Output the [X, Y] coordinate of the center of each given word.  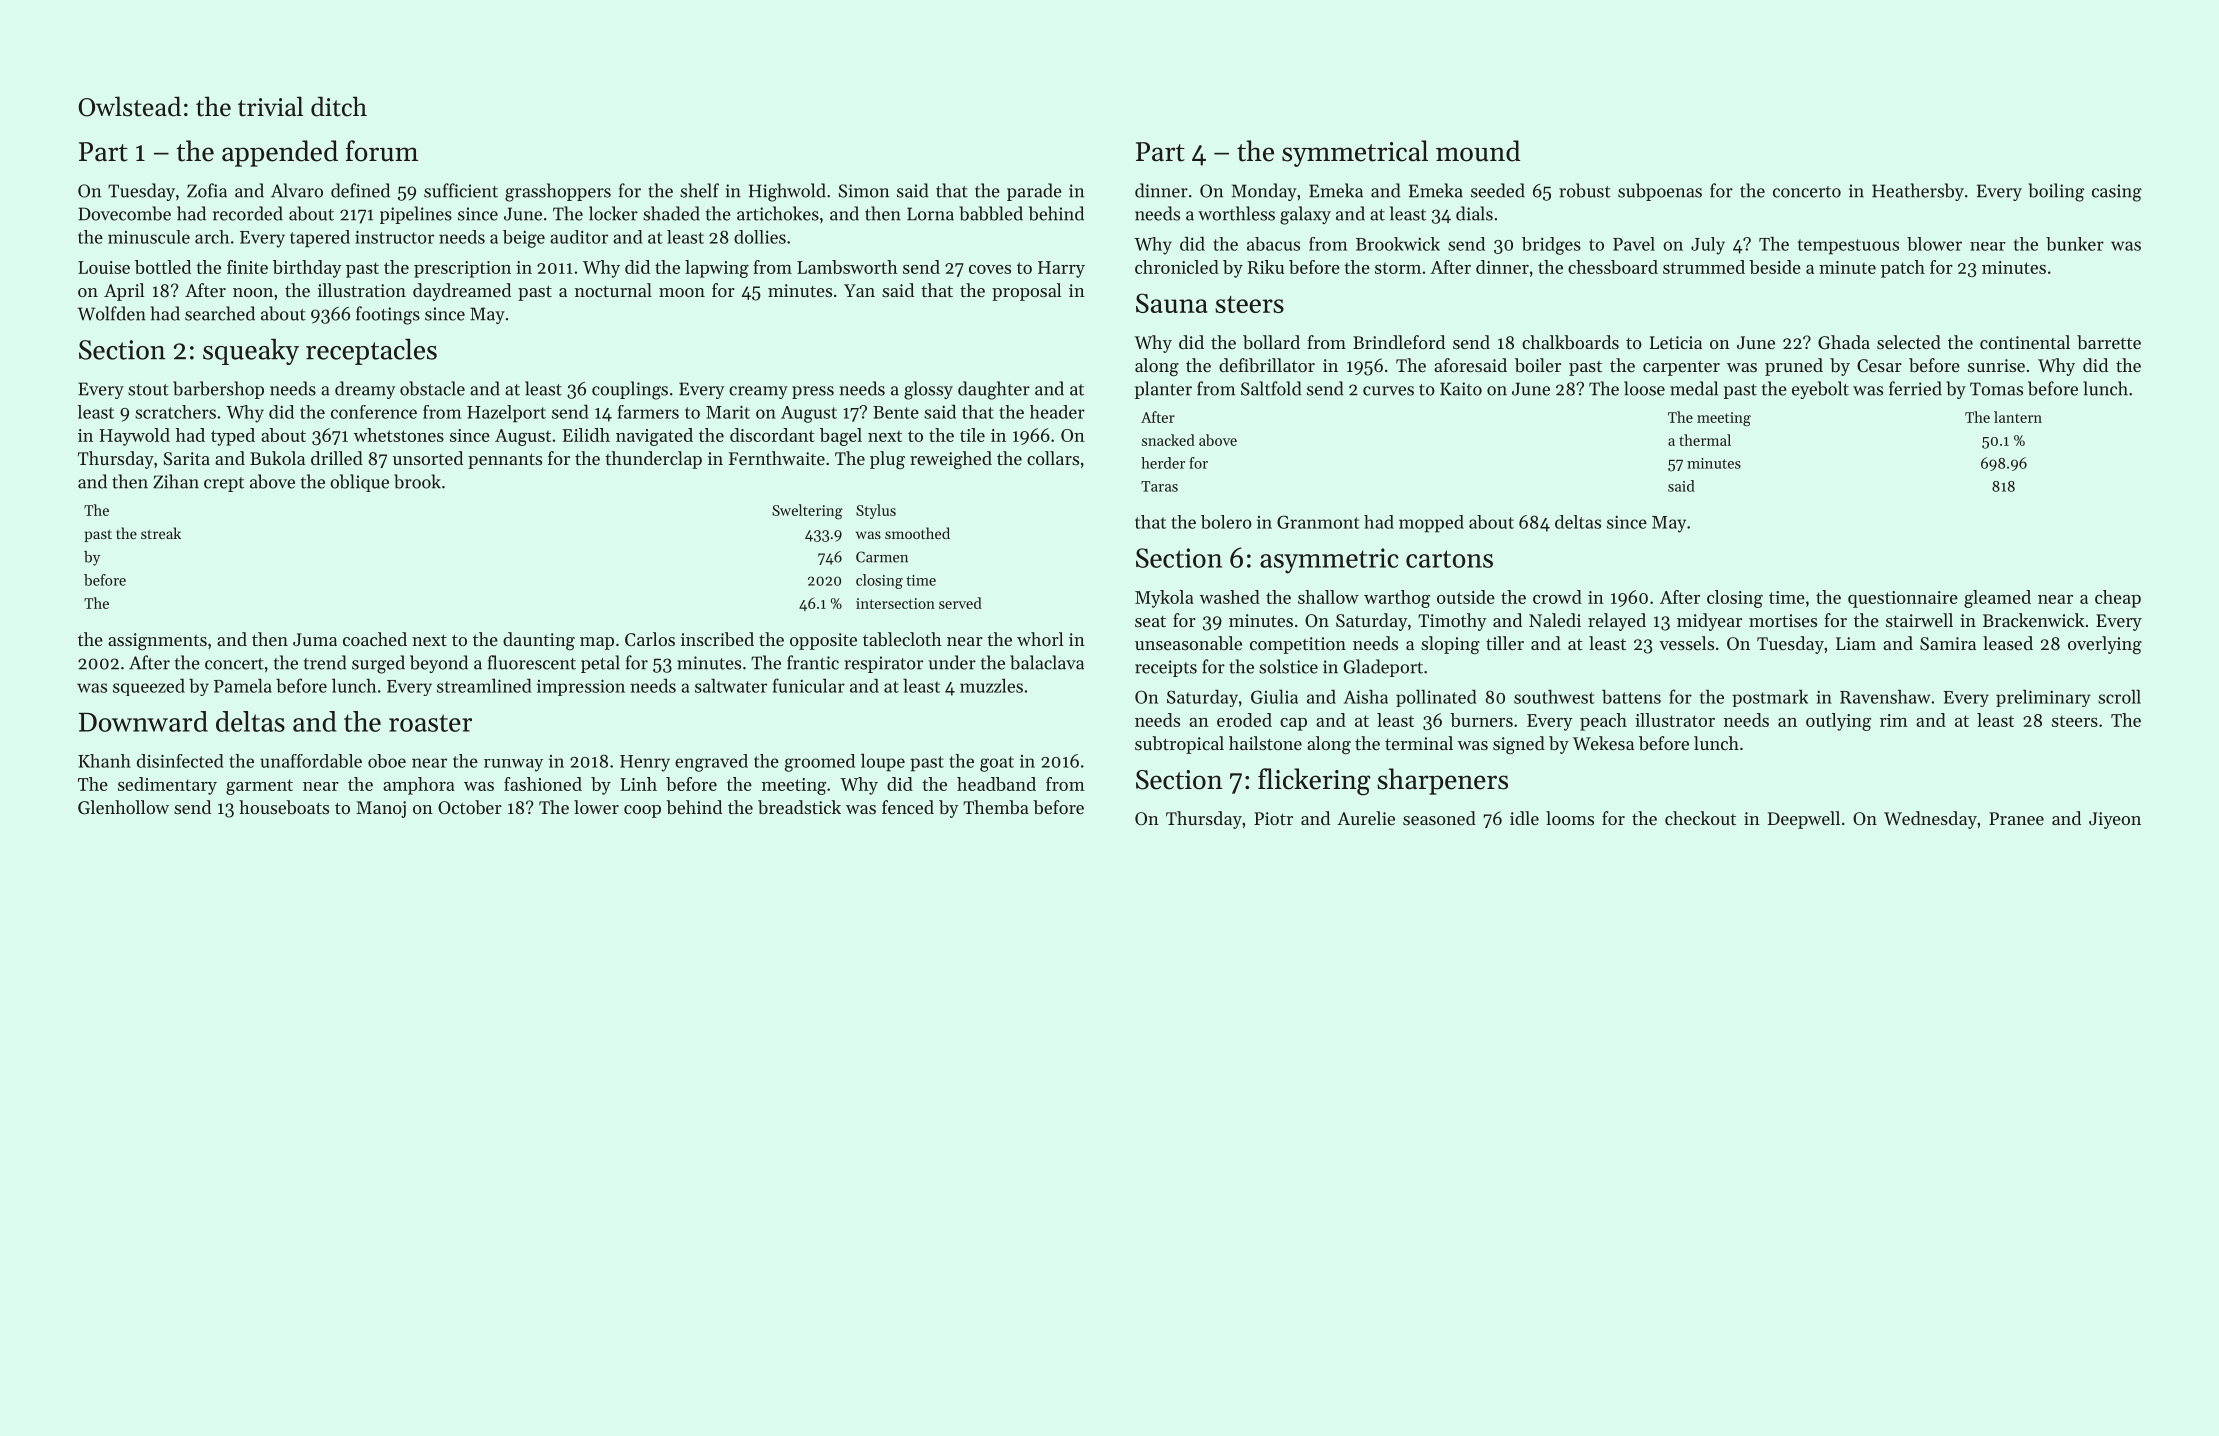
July [1708, 246]
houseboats [284, 807]
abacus [1273, 244]
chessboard [1613, 267]
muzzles [991, 685]
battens [1631, 696]
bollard [1271, 342]
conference [374, 412]
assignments [157, 641]
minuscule [149, 237]
